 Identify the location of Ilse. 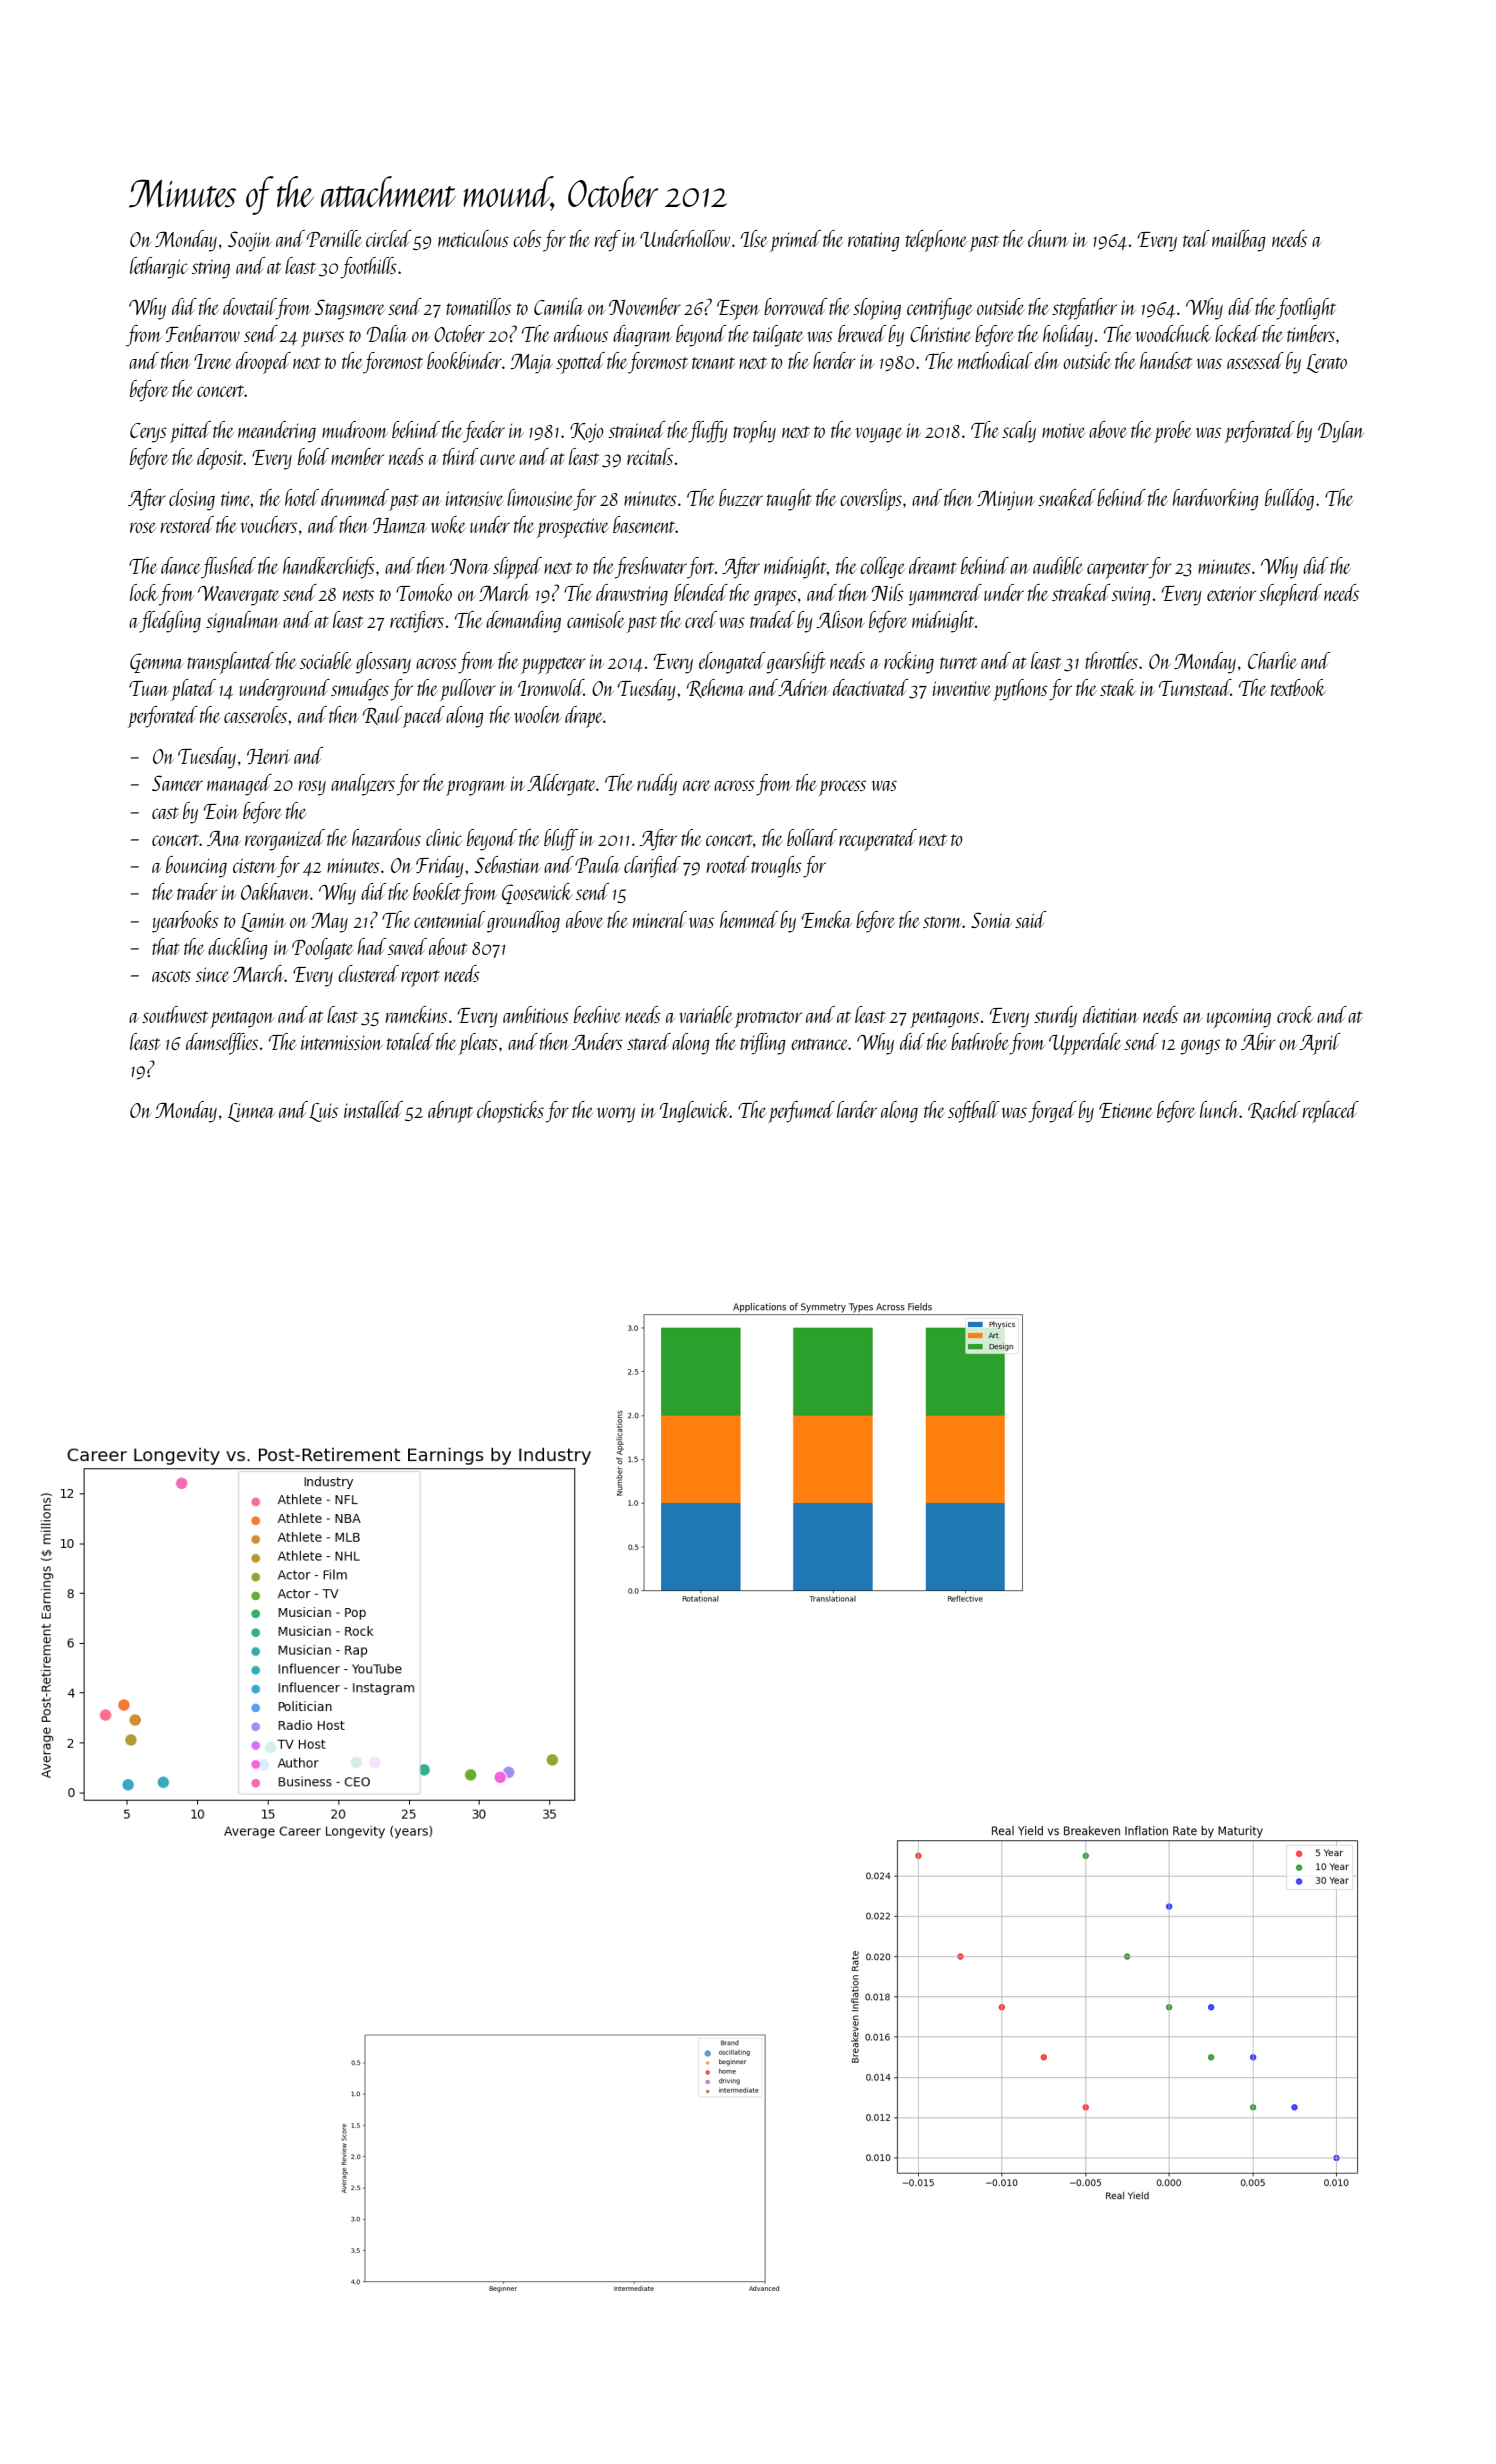
(754, 238).
